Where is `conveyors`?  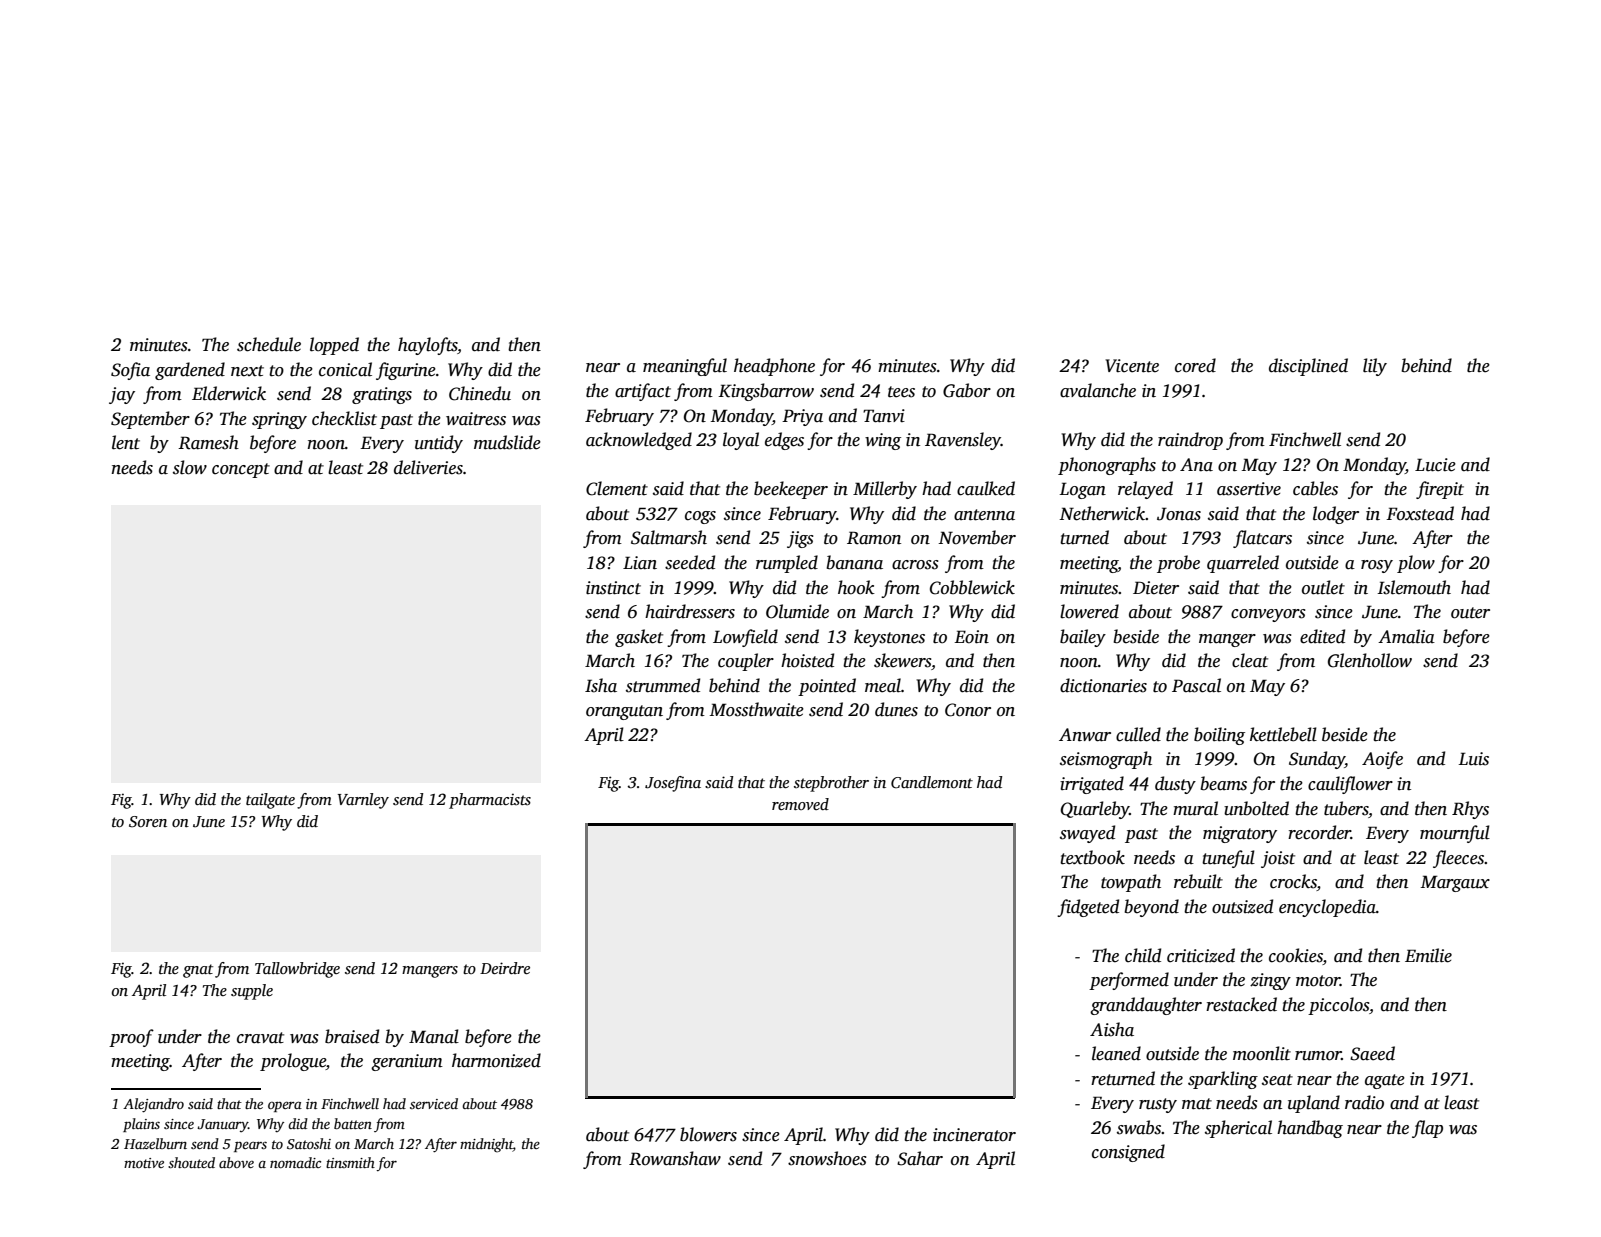
conveyors is located at coordinates (1268, 615).
